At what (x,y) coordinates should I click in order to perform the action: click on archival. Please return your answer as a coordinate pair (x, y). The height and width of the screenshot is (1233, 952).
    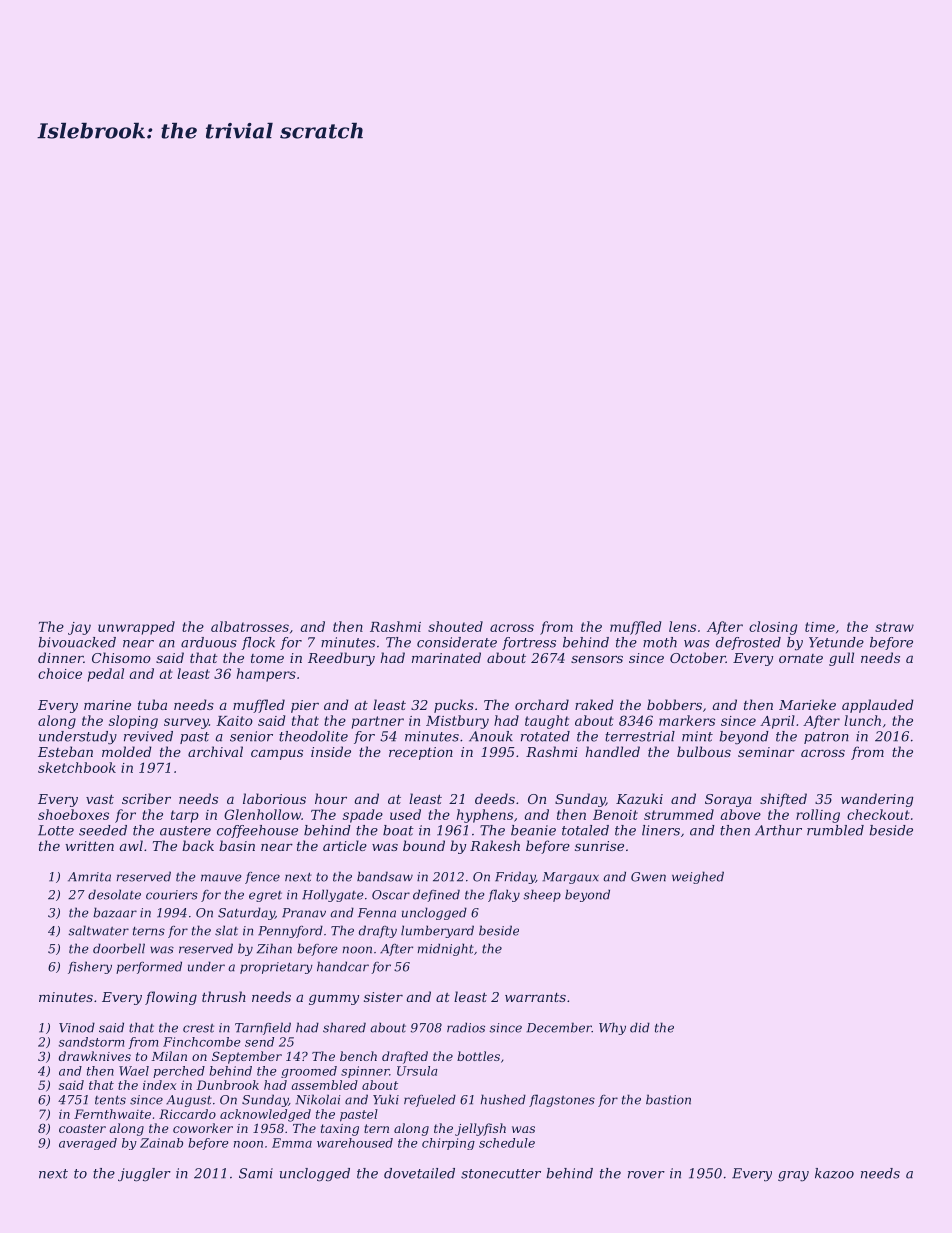
    Looking at the image, I should click on (215, 751).
